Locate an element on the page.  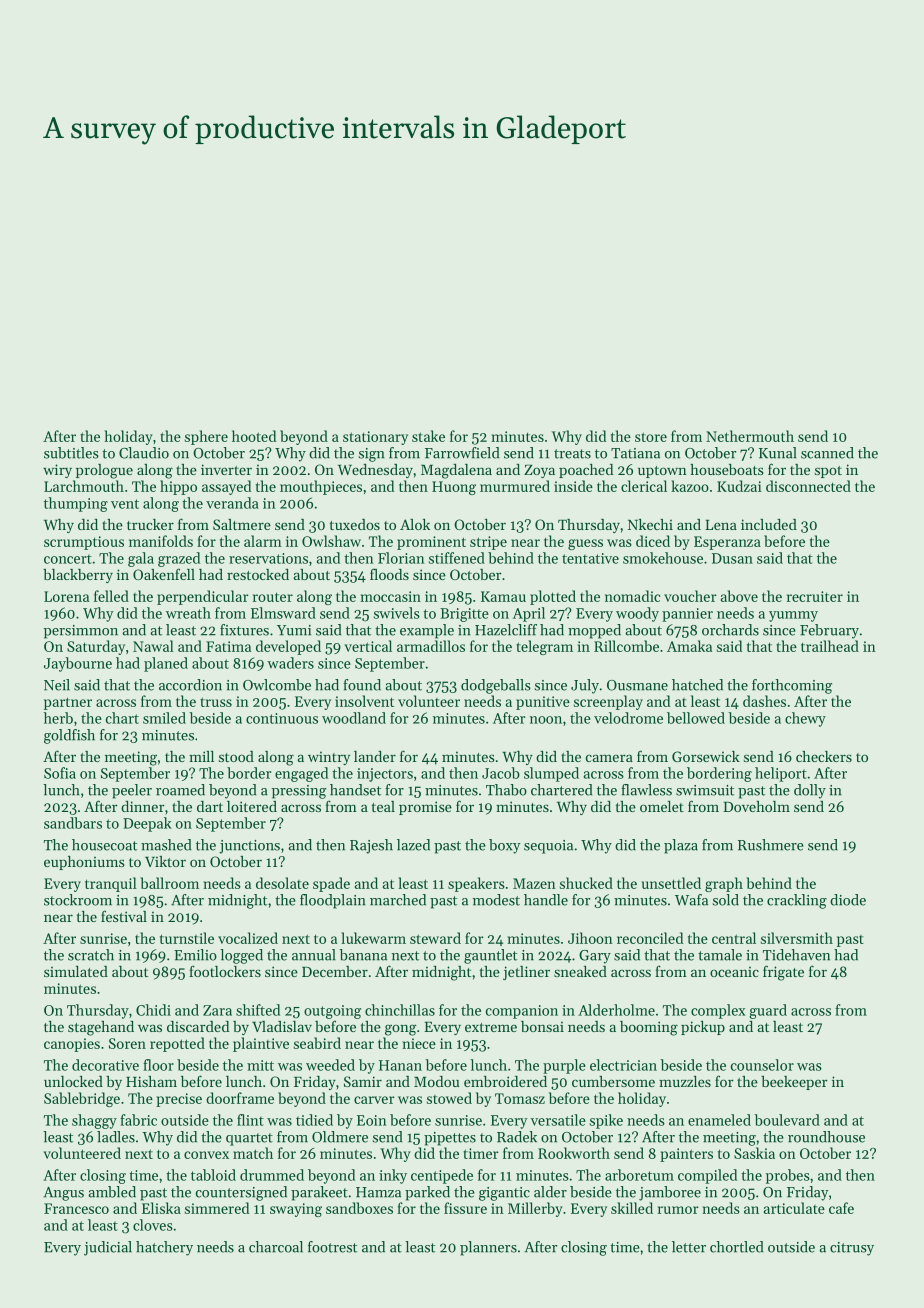
planed is located at coordinates (166, 664).
